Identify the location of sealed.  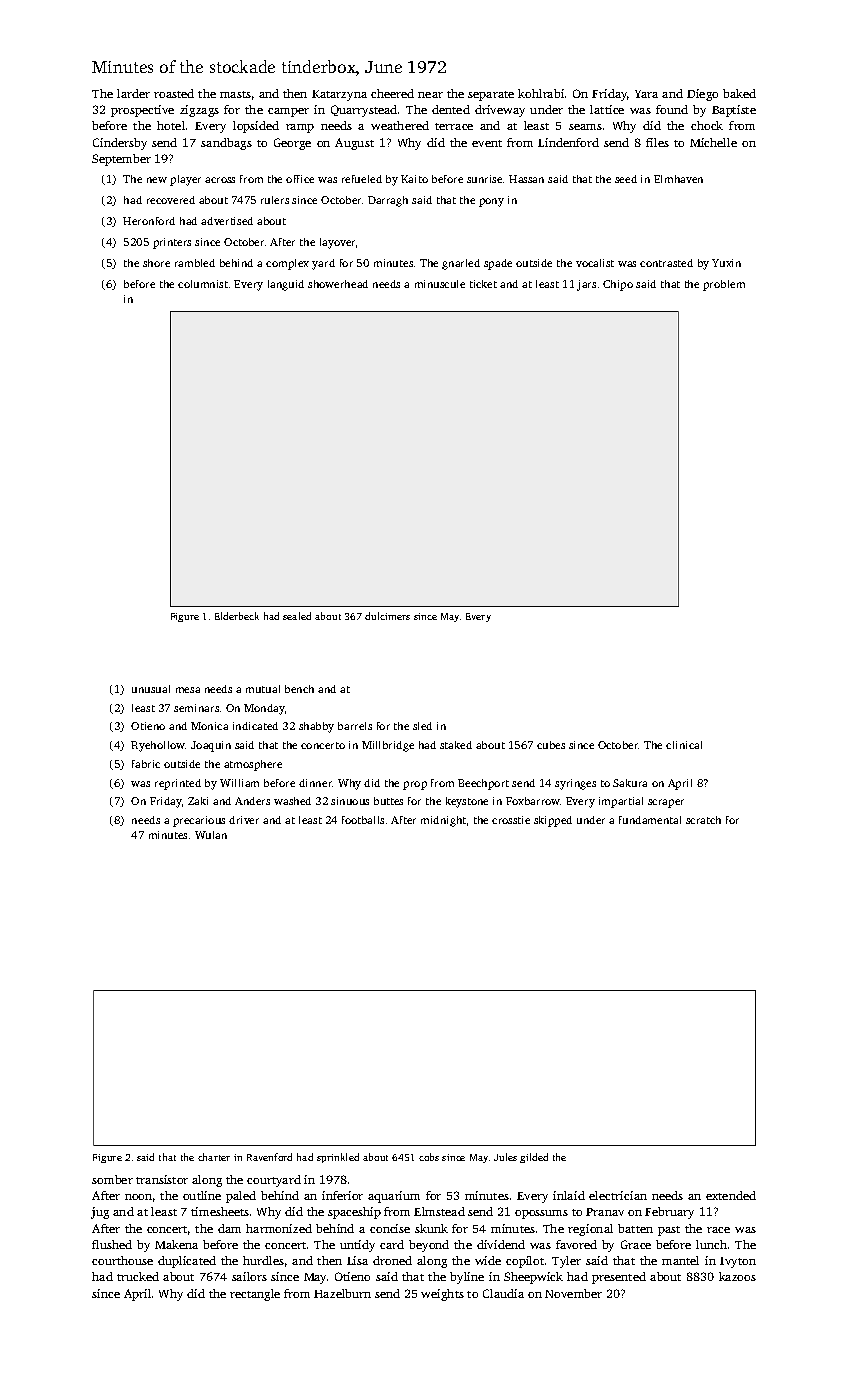
(297, 616).
